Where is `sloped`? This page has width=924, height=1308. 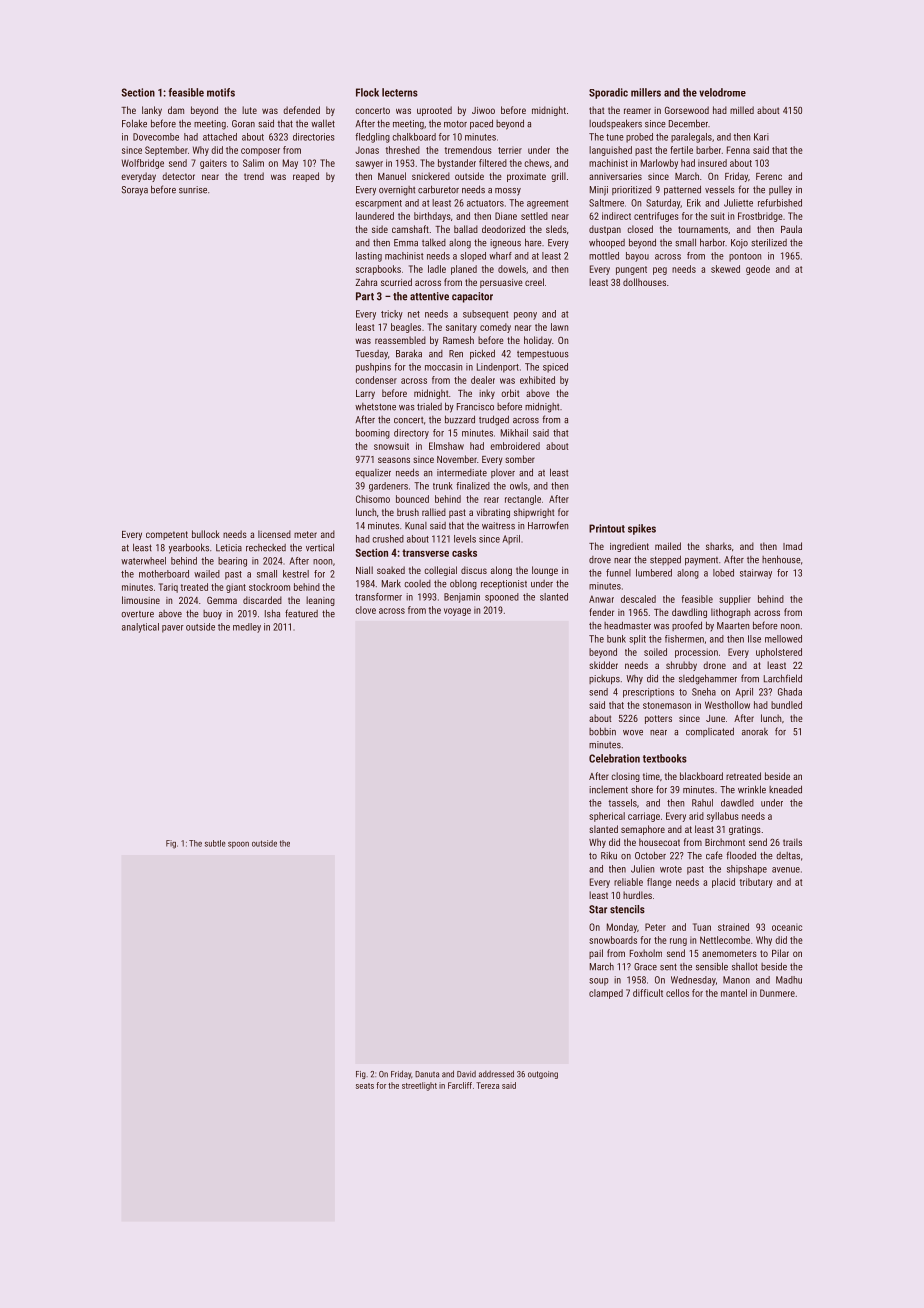 sloped is located at coordinates (473, 257).
